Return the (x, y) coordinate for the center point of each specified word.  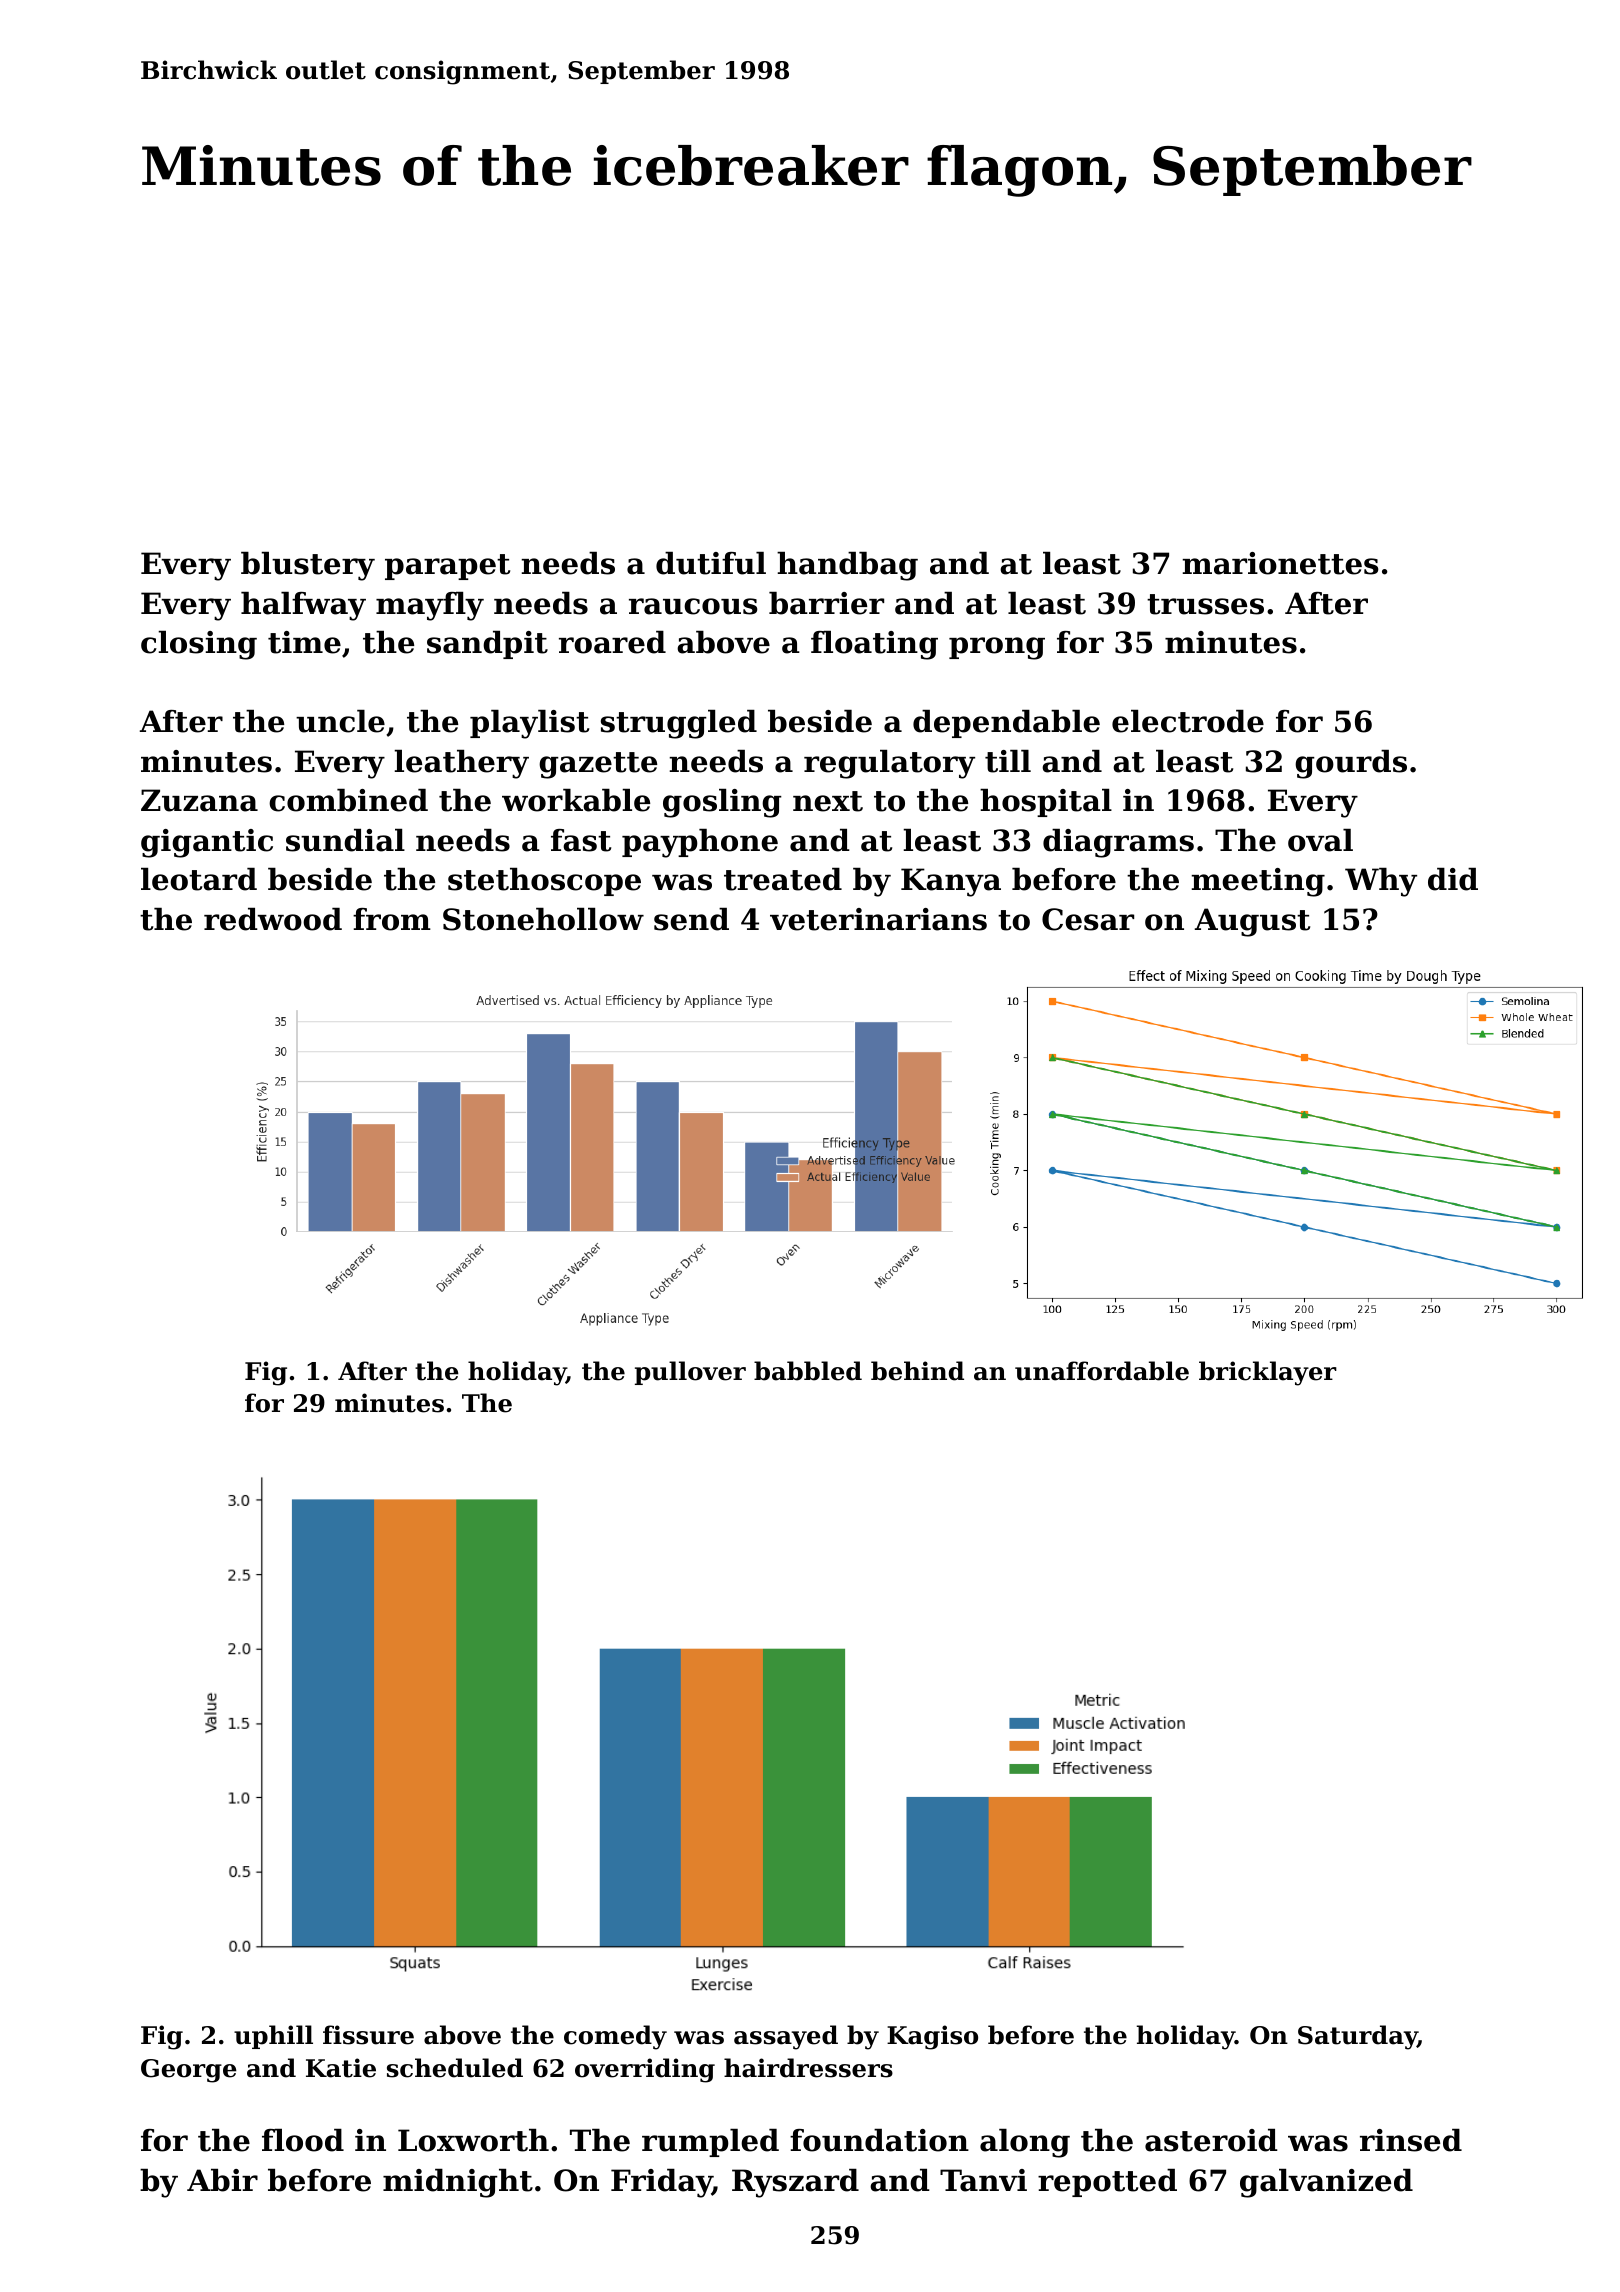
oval (1320, 840)
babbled (808, 1371)
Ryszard (795, 2183)
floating (874, 645)
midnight (458, 2183)
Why (1381, 882)
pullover (690, 1373)
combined (348, 800)
